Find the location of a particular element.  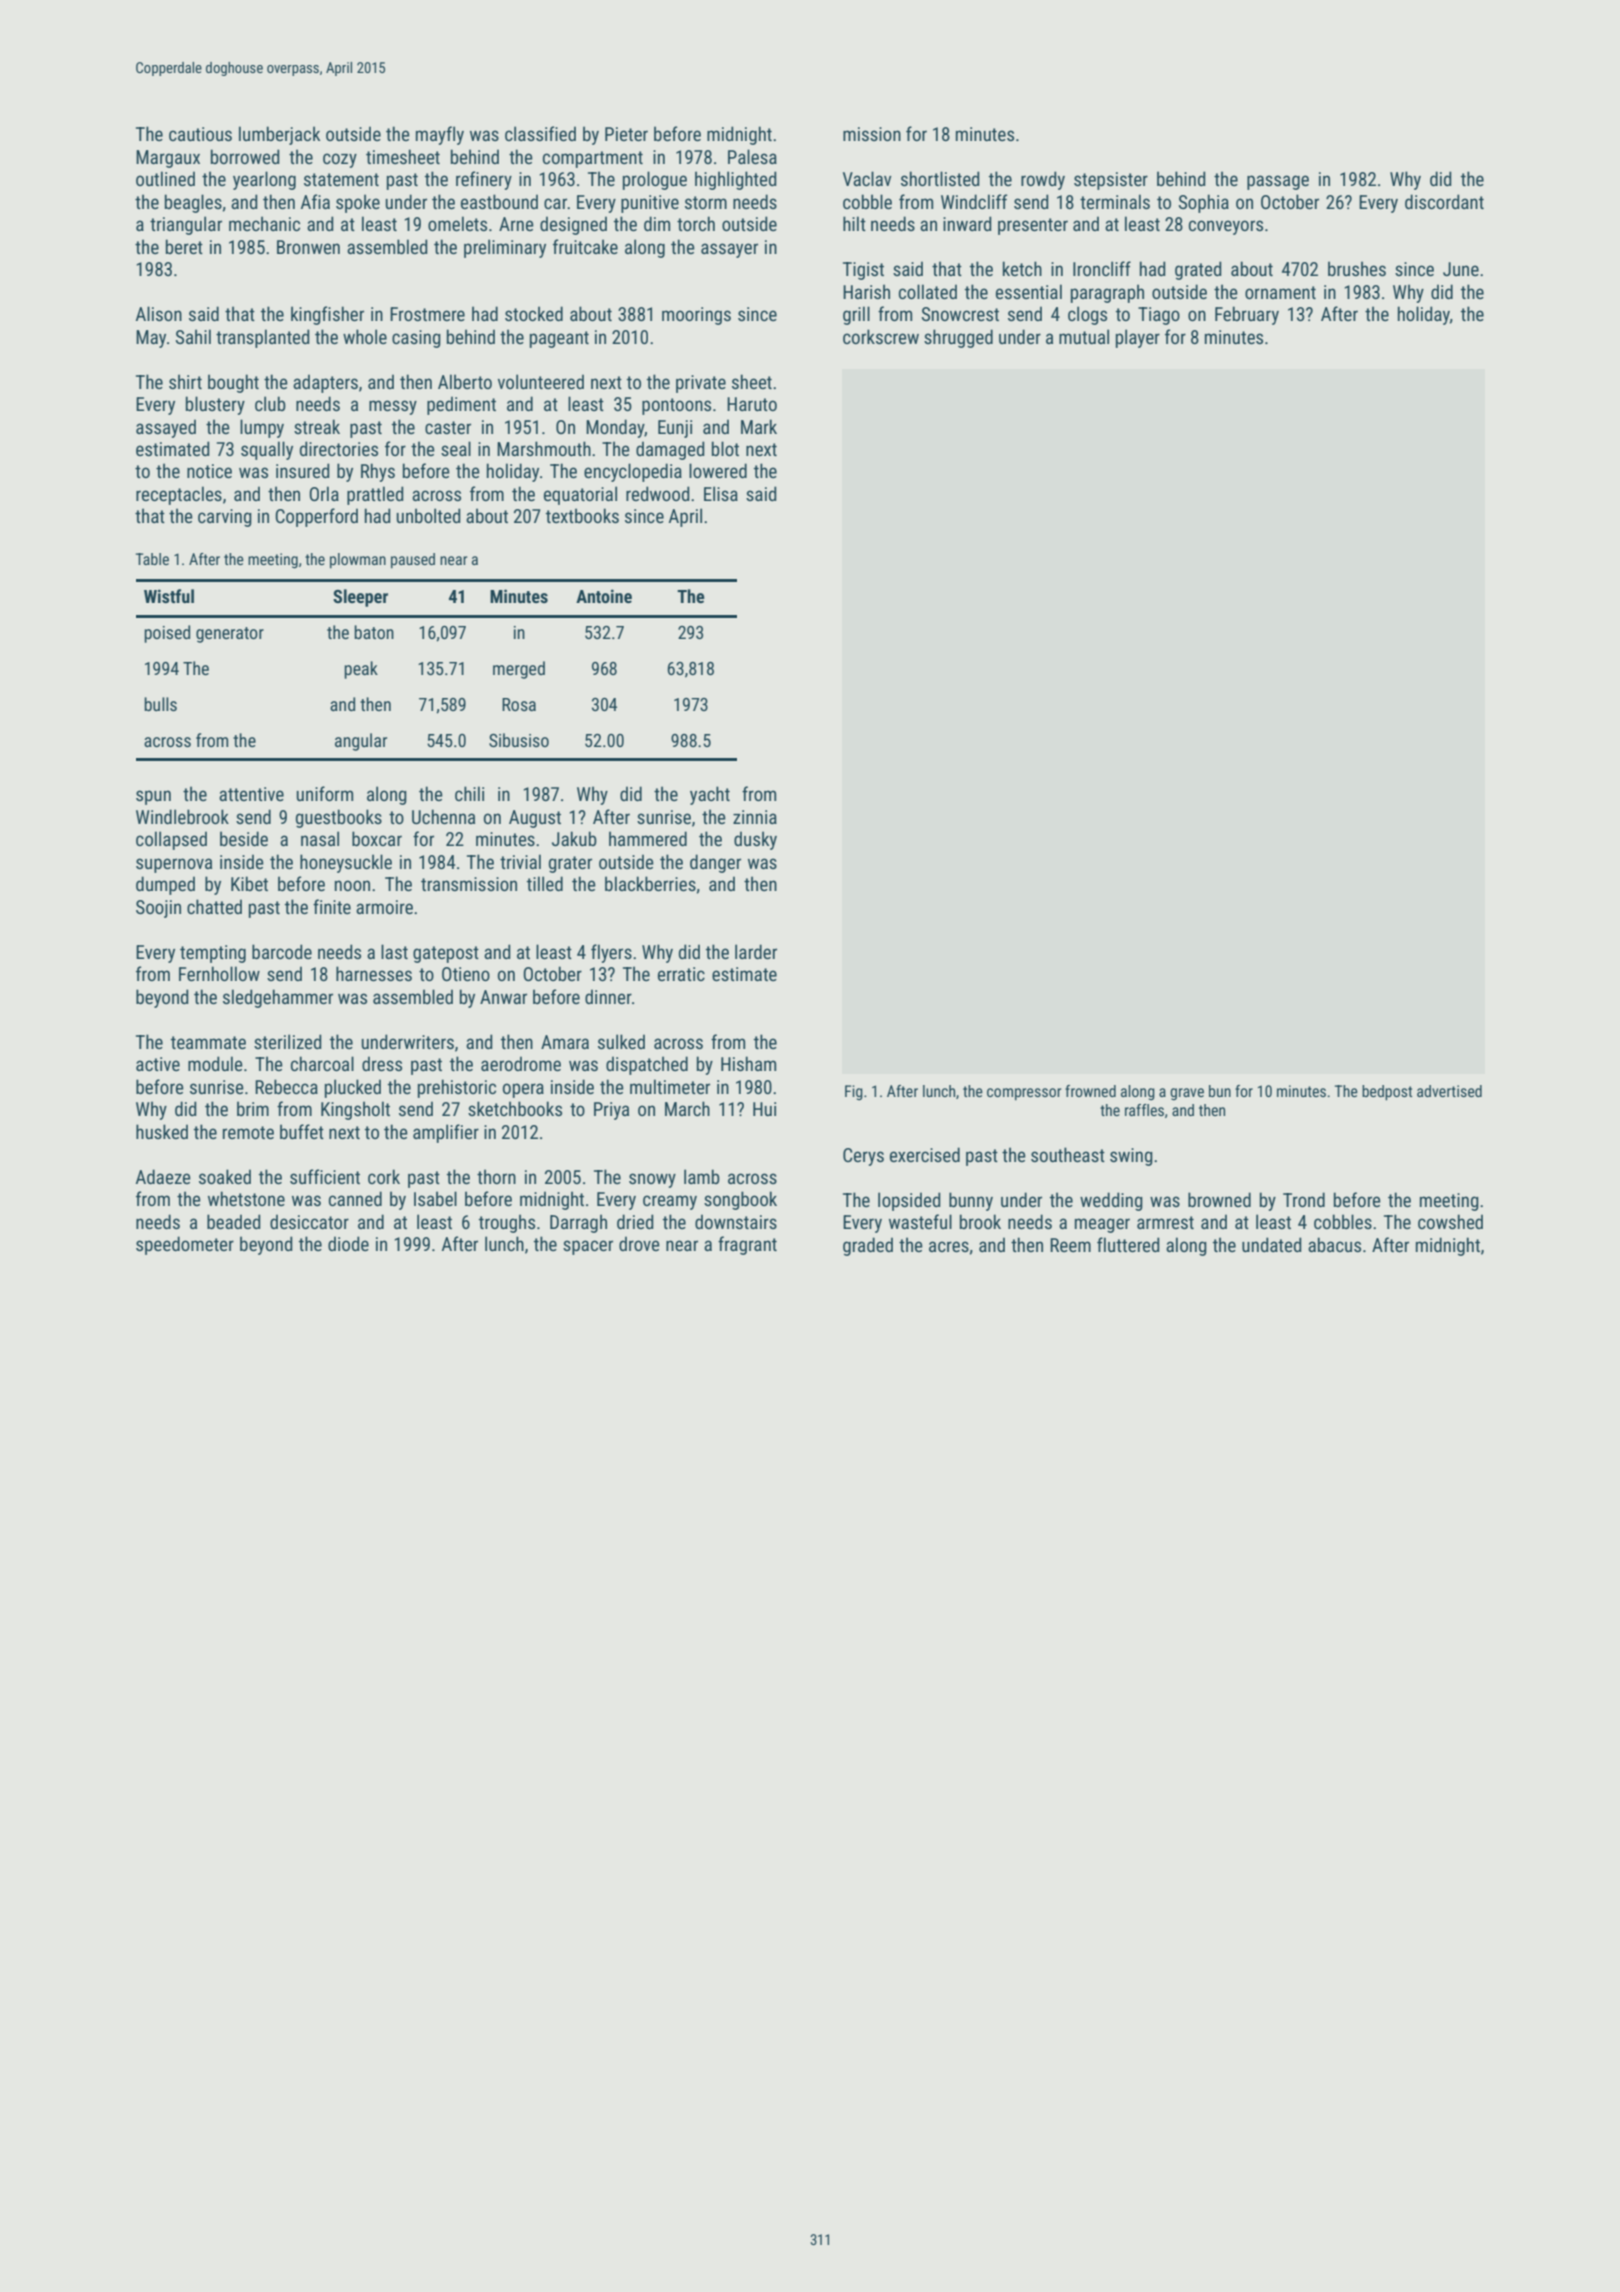

adapters is located at coordinates (325, 383).
